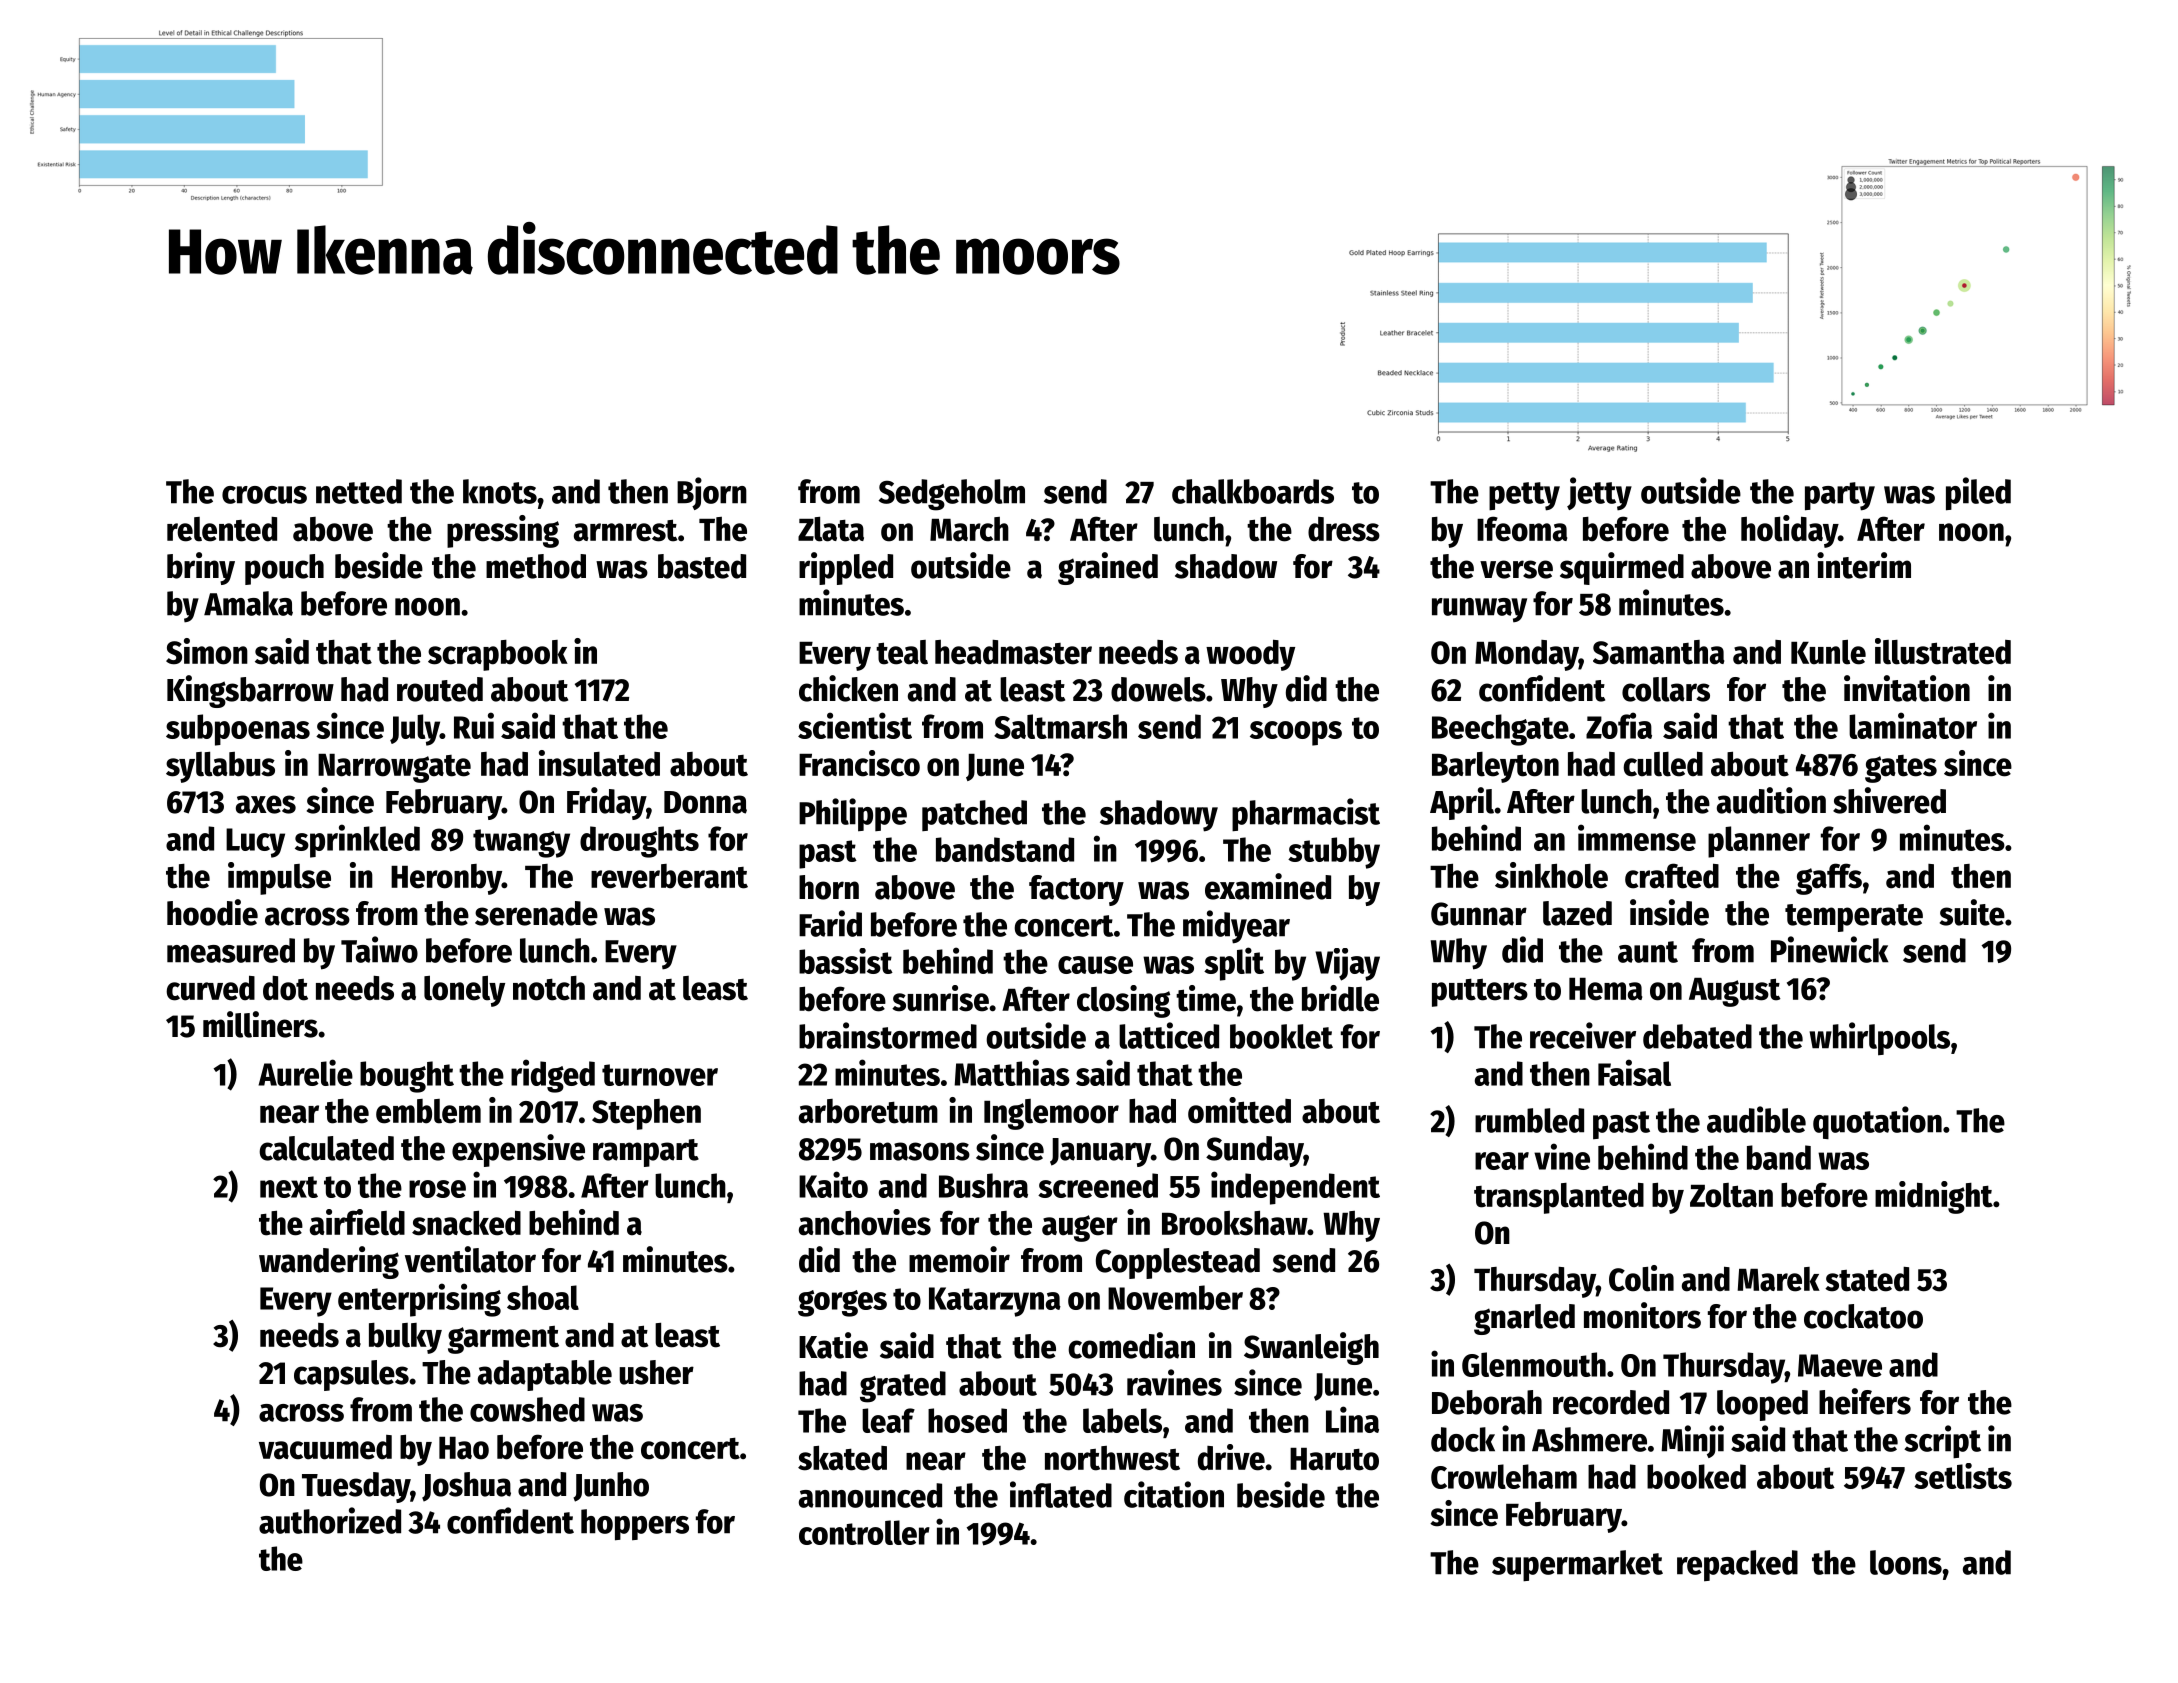  Describe the element at coordinates (635, 1525) in the document. I see `hoppers` at that location.
